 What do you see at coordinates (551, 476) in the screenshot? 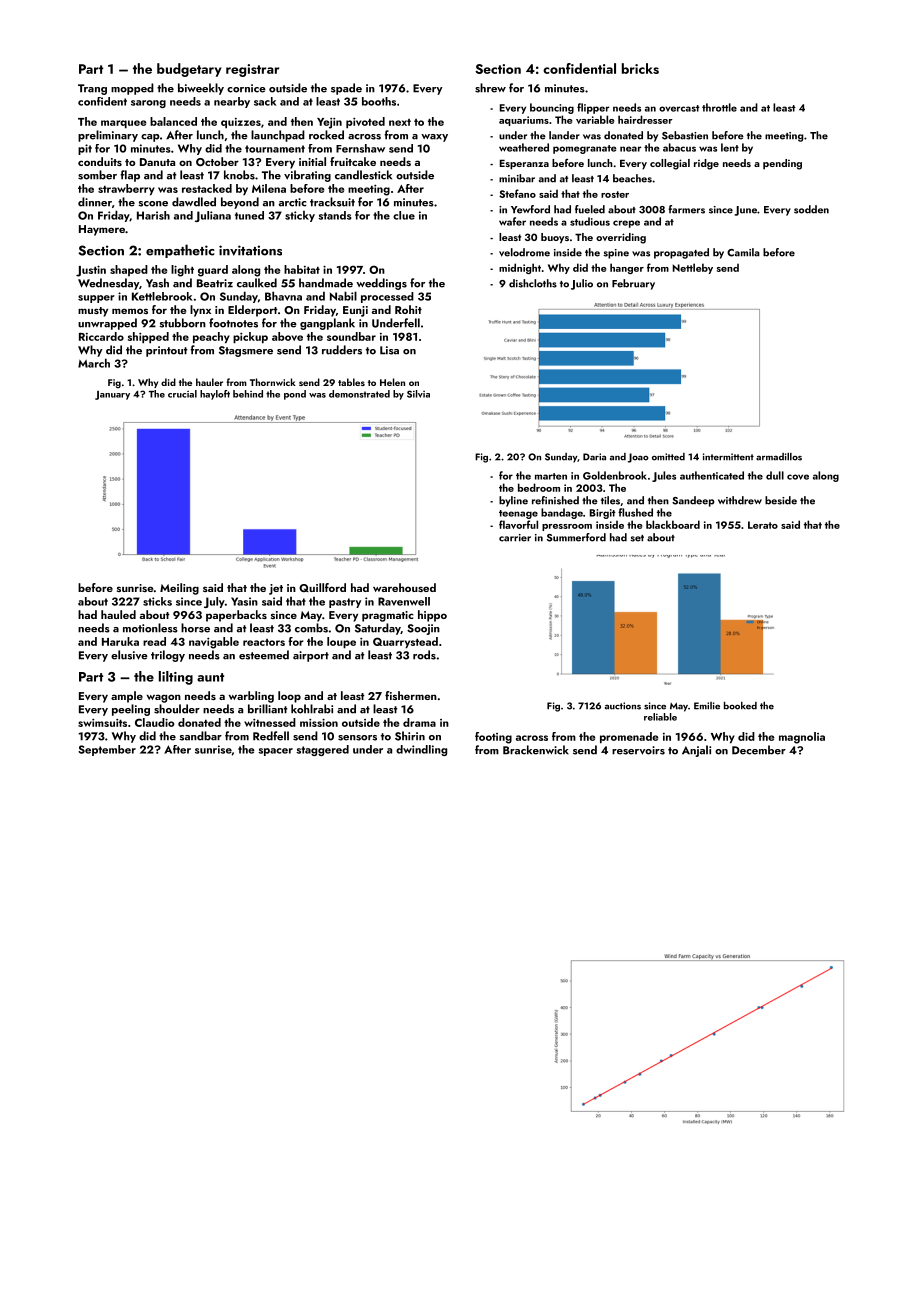
I see `marten` at bounding box center [551, 476].
